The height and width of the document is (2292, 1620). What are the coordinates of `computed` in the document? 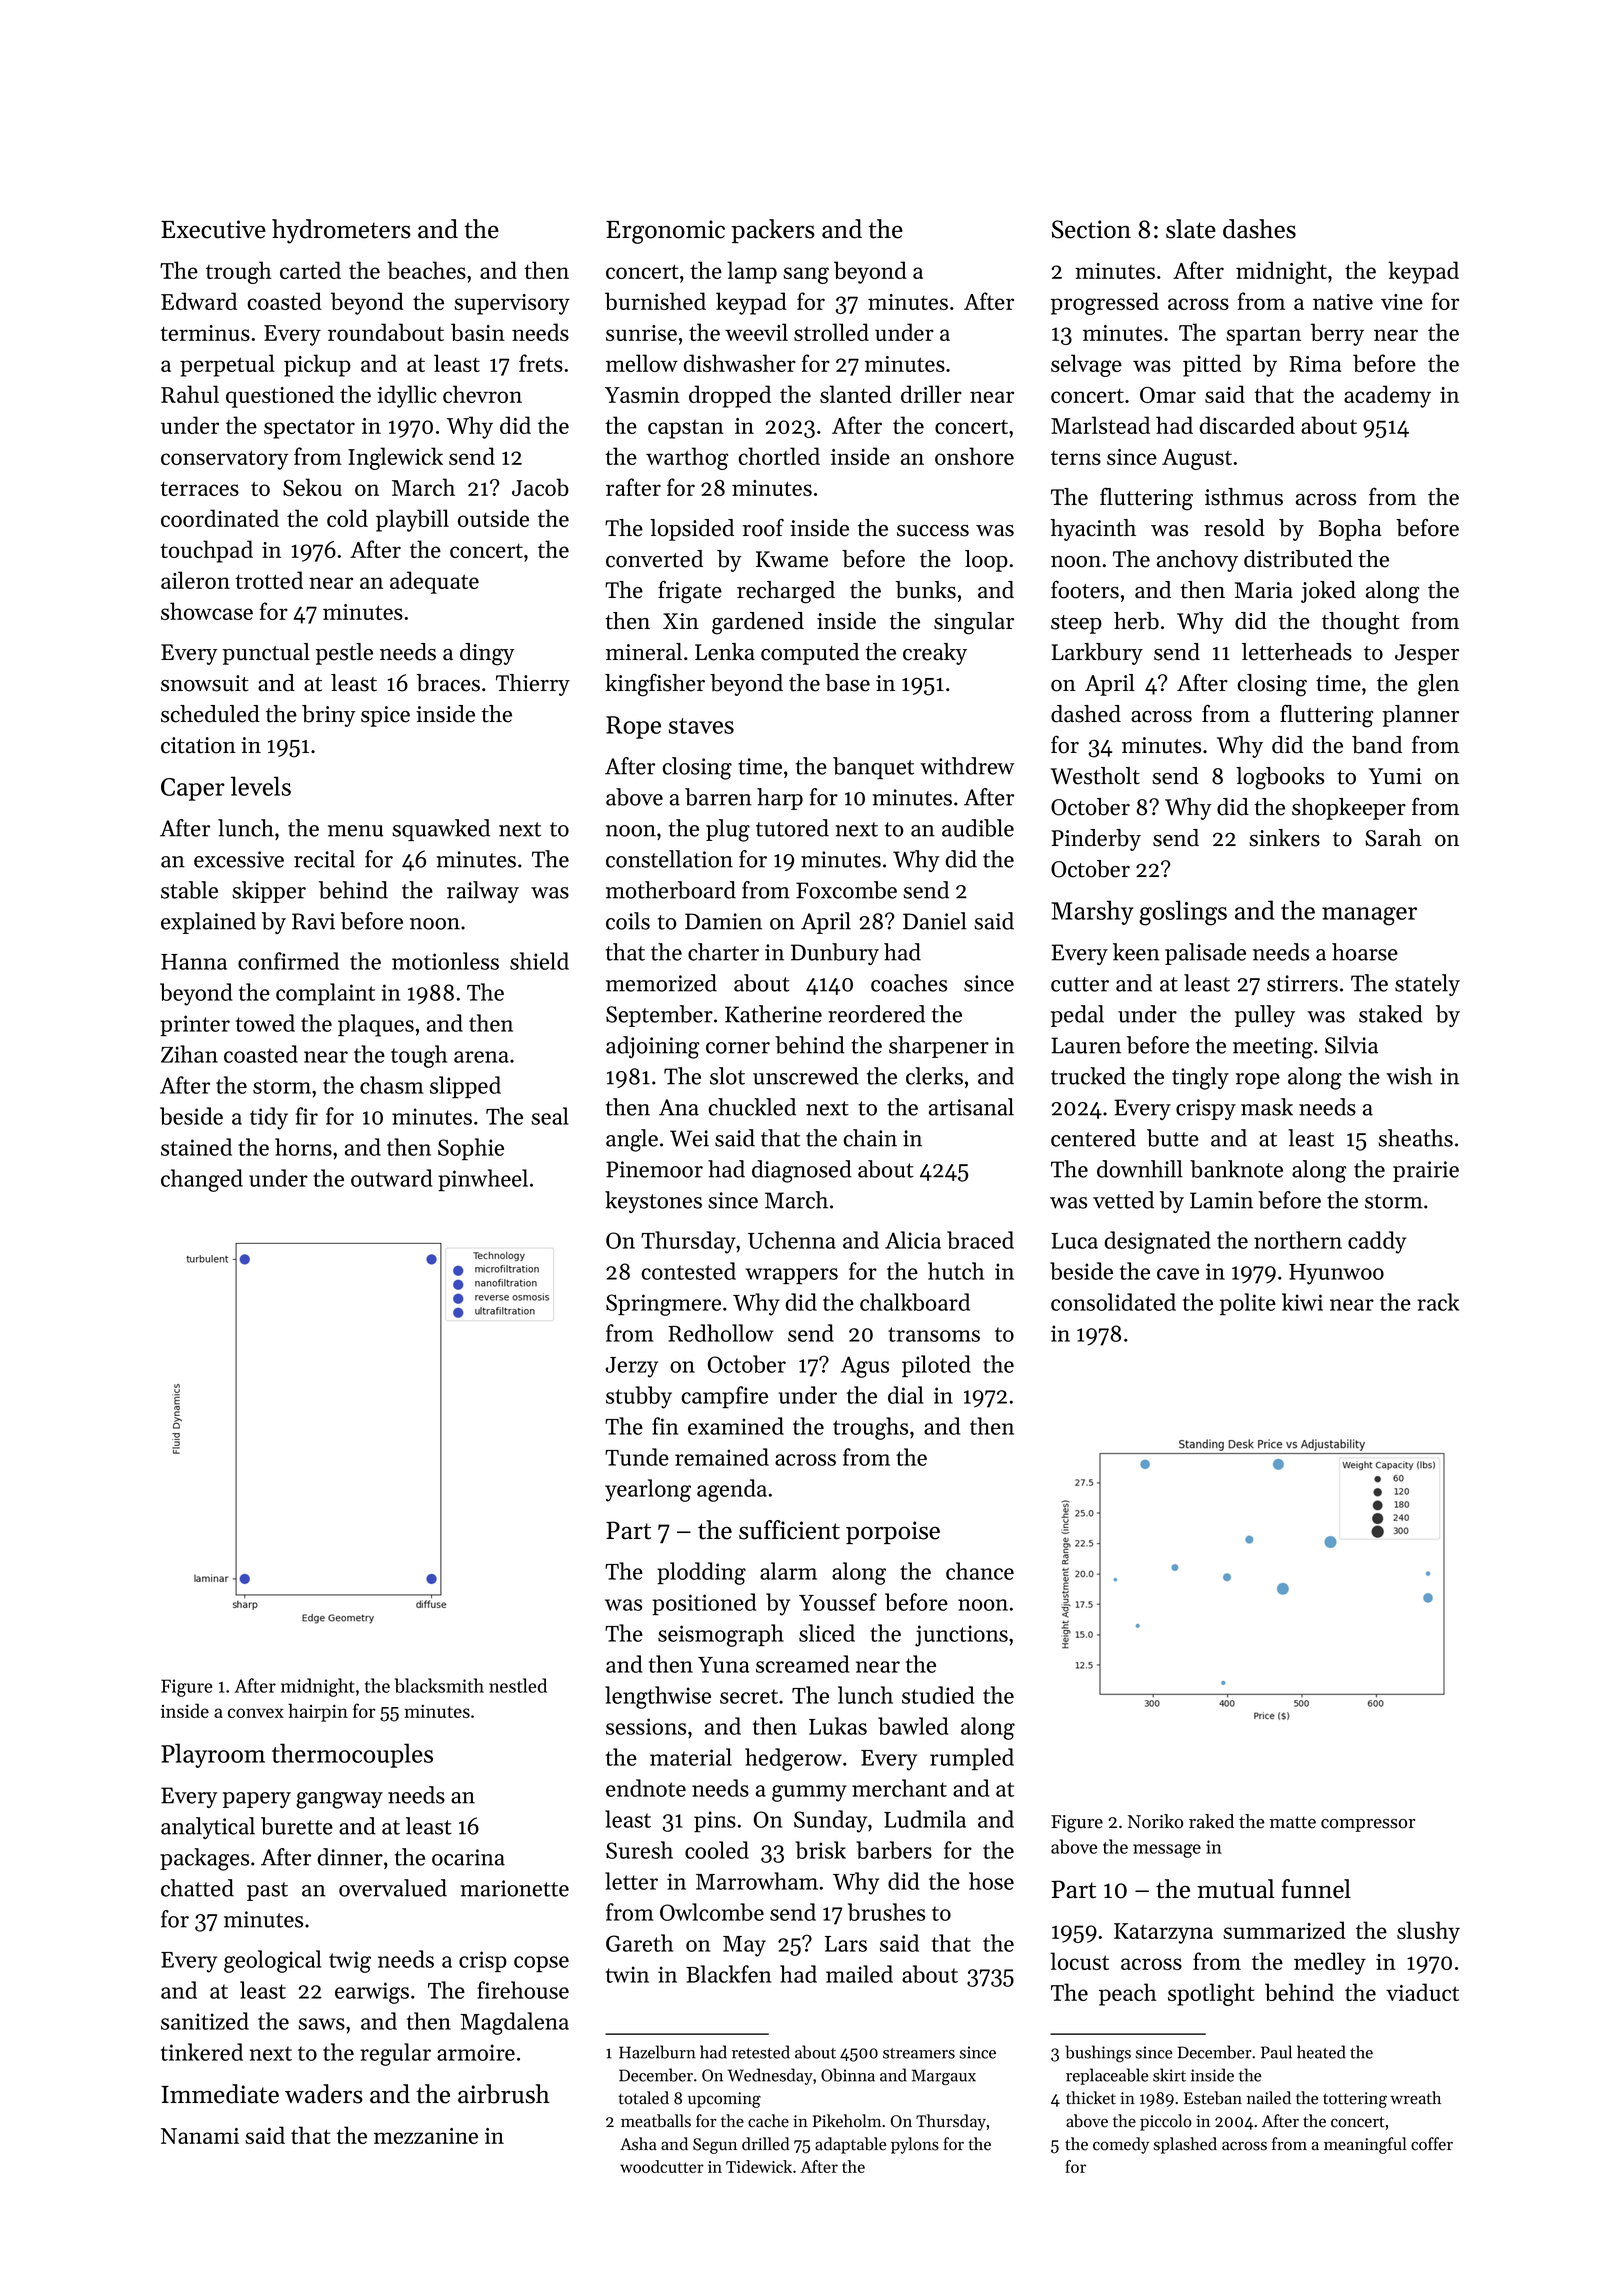 It's located at (810, 654).
